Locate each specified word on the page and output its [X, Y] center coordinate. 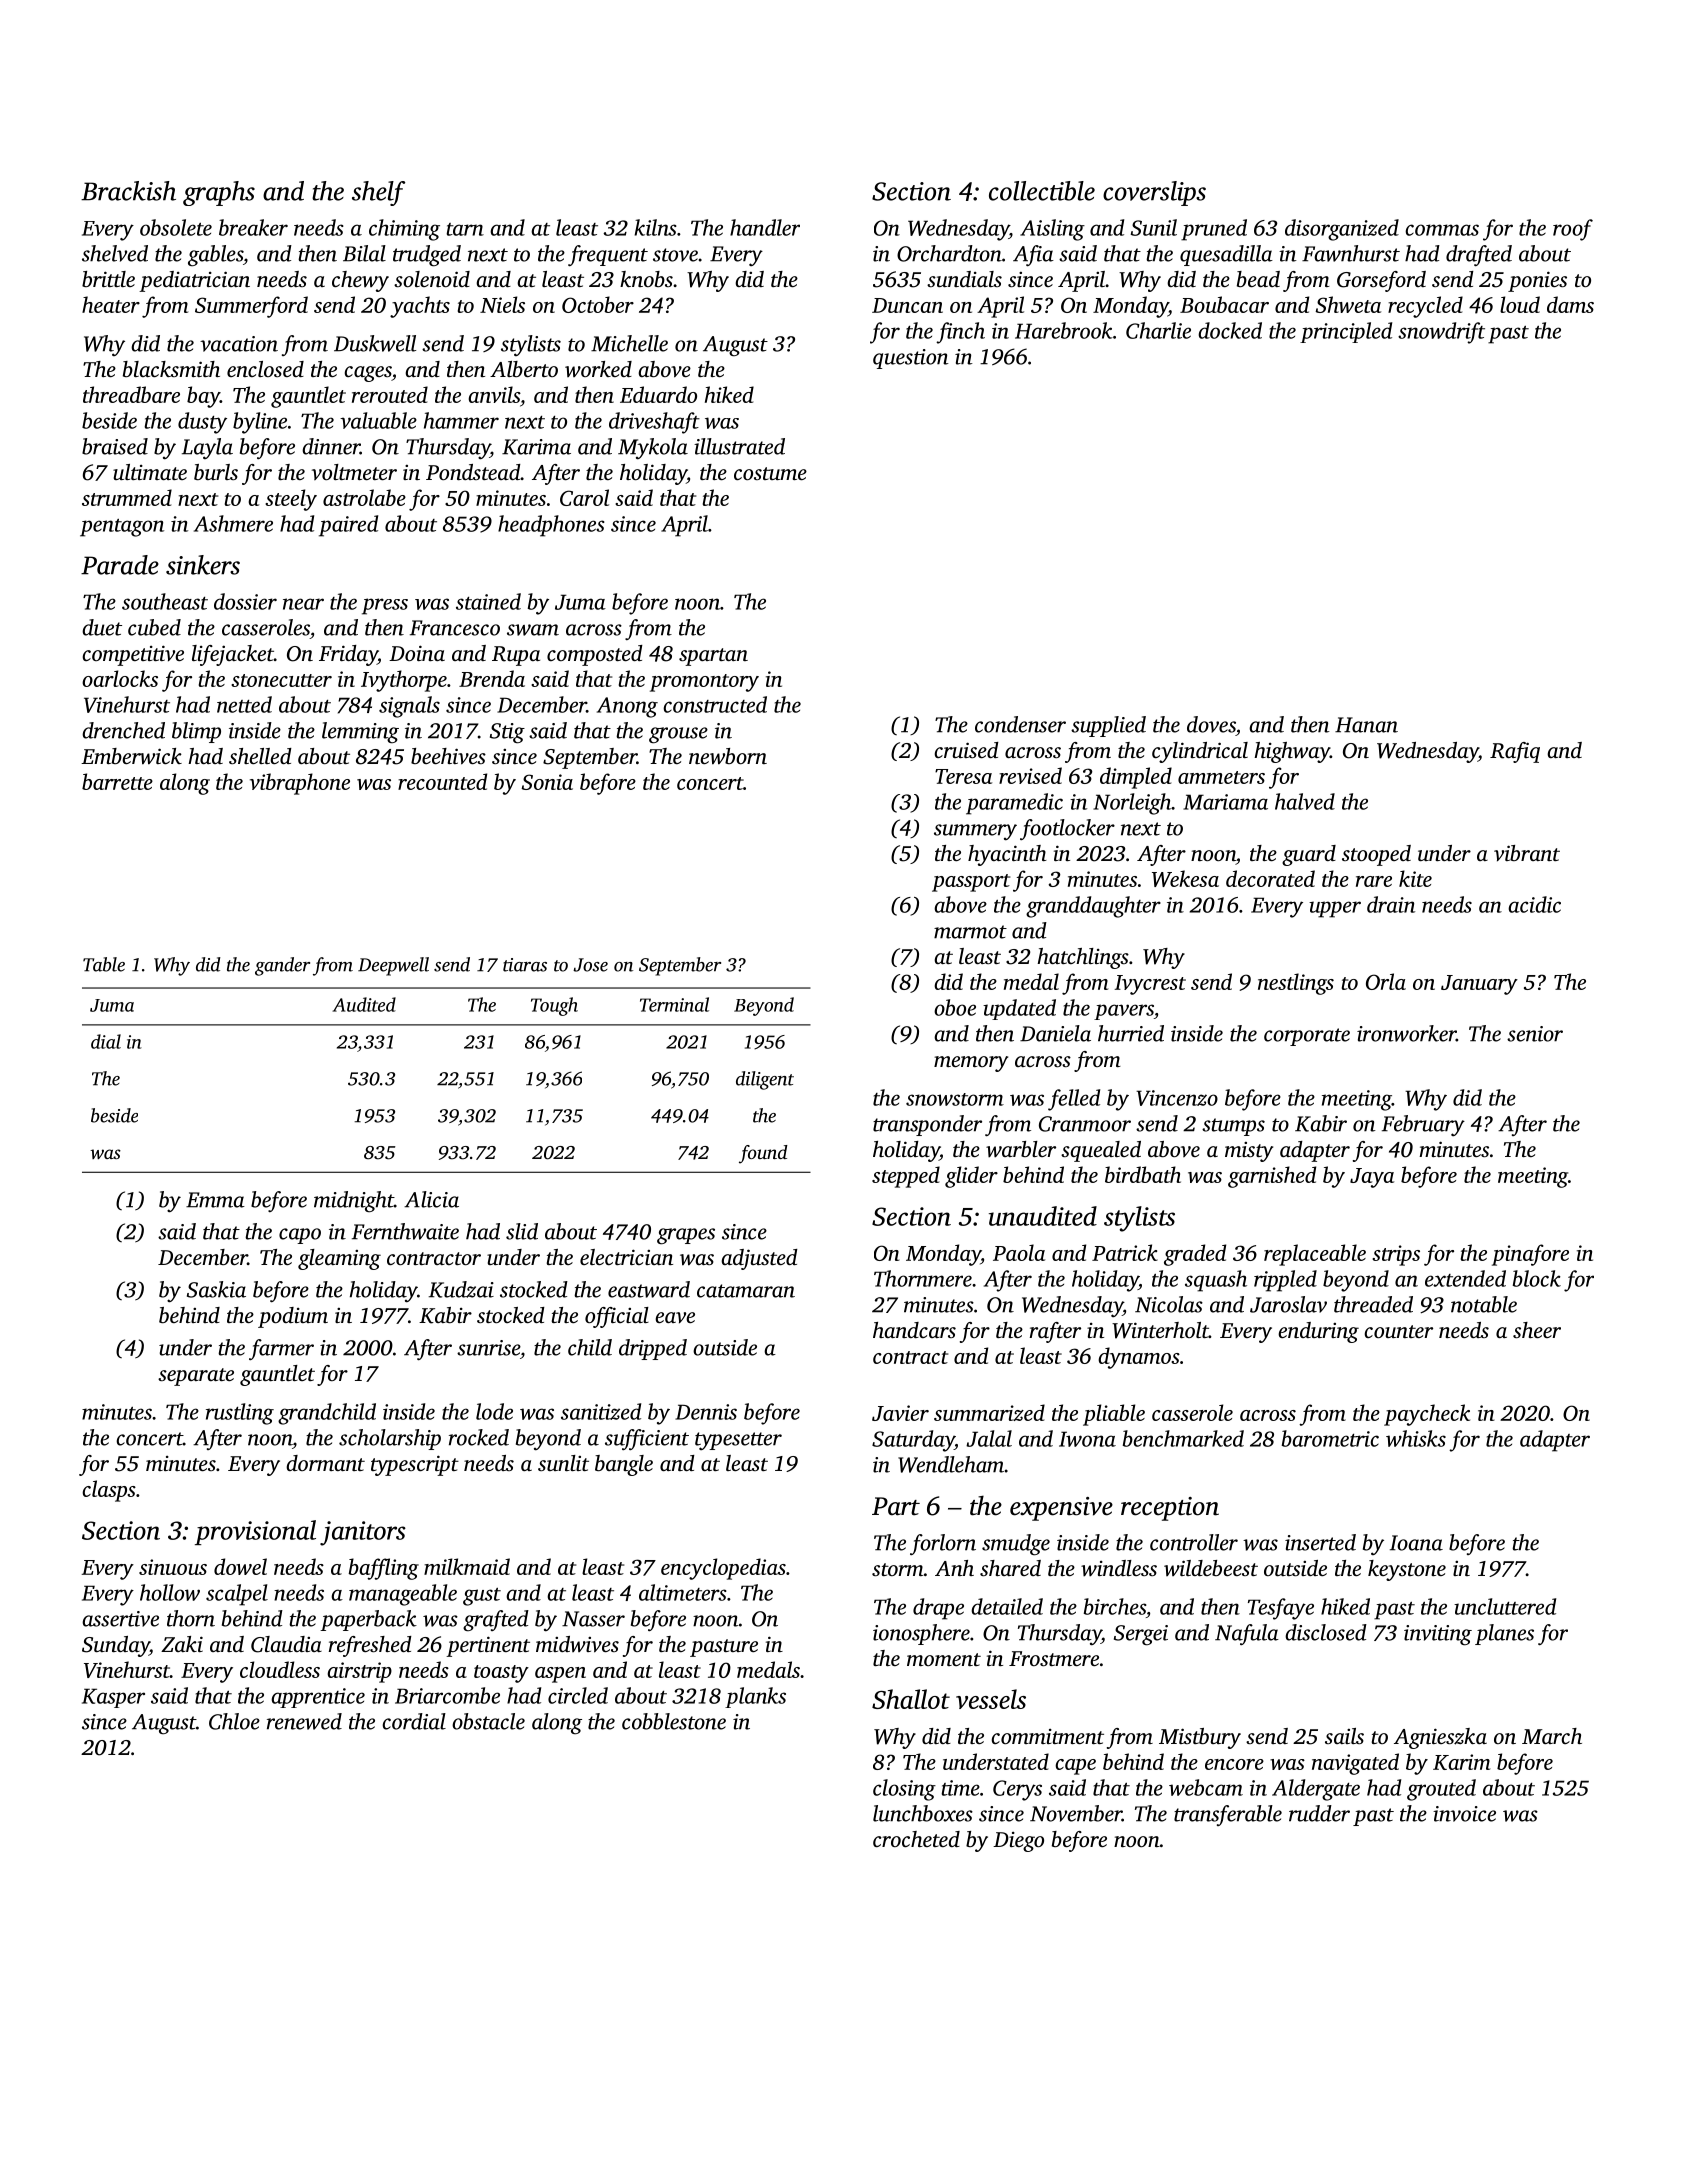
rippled [1285, 1281]
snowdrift [1441, 333]
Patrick [1125, 1252]
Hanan [1366, 725]
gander [282, 966]
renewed [304, 1721]
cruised [966, 750]
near [303, 604]
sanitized [601, 1411]
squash [1216, 1281]
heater [111, 304]
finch [960, 333]
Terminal [674, 1004]
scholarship [390, 1439]
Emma [215, 1200]
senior [1535, 1034]
